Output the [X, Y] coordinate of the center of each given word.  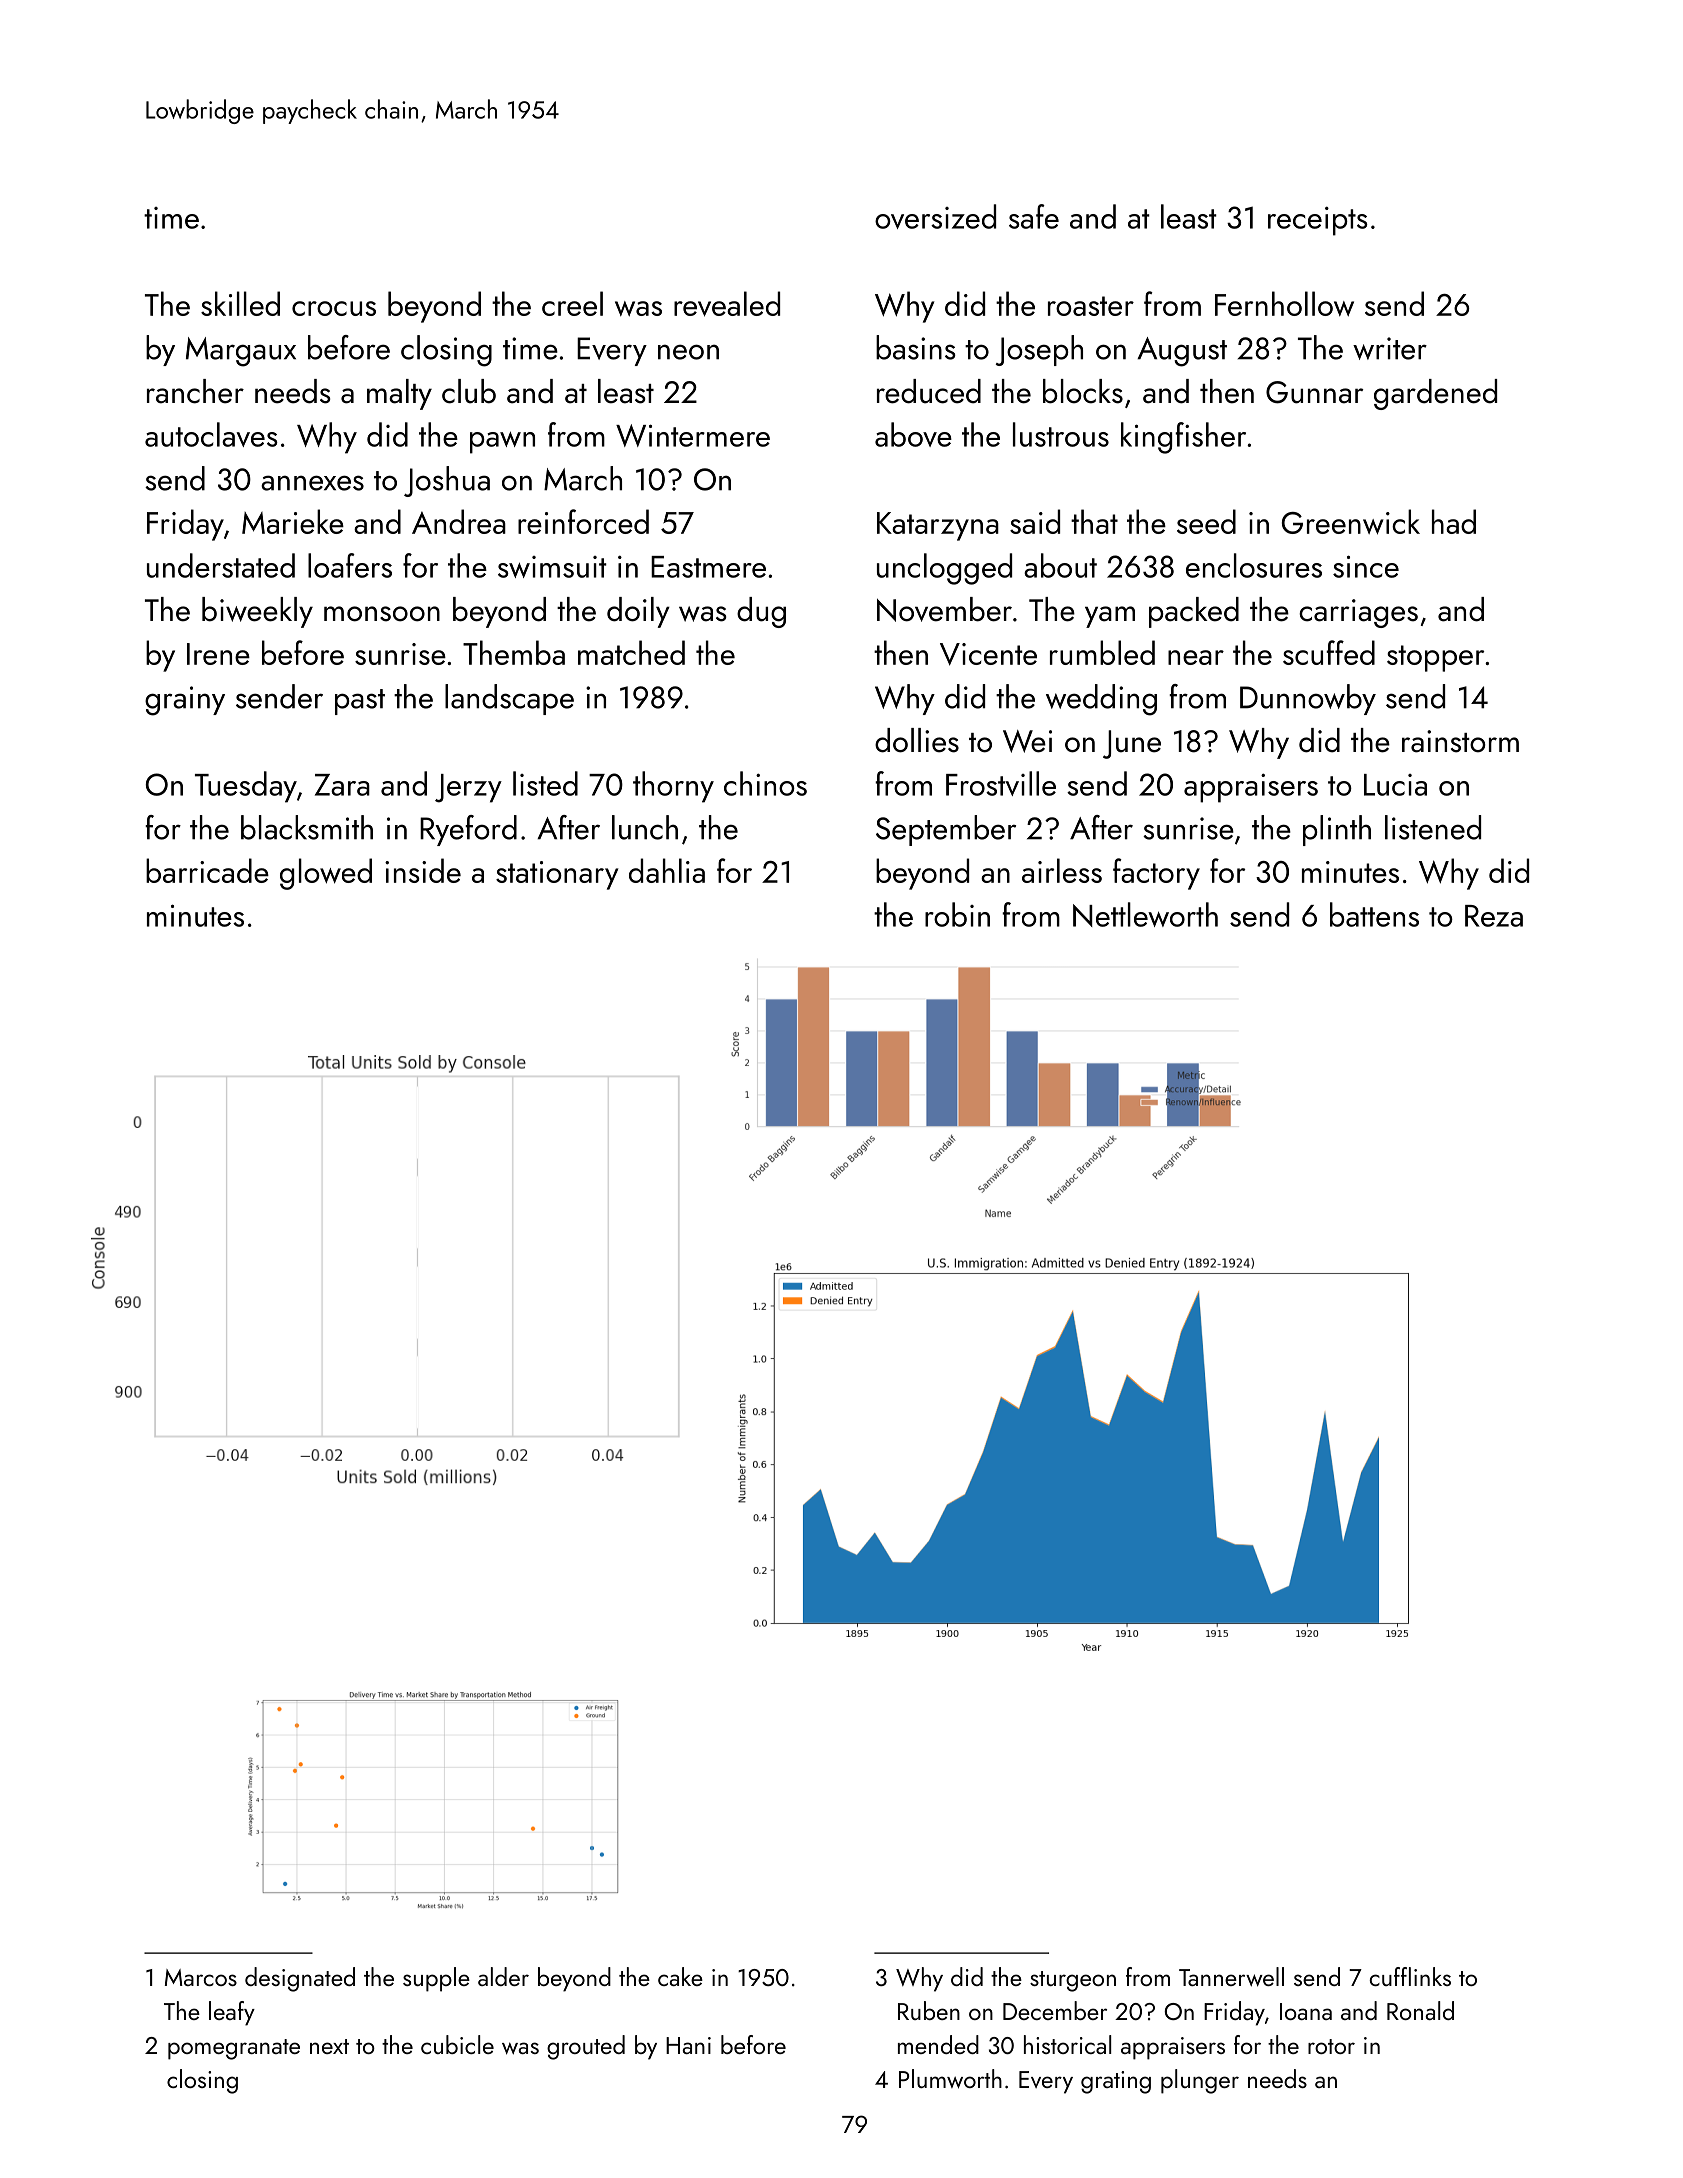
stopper [1435, 658]
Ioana [1306, 2011]
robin [957, 914]
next [329, 2046]
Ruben [929, 2010]
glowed [326, 874]
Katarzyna [938, 526]
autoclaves [211, 434]
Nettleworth [1145, 914]
